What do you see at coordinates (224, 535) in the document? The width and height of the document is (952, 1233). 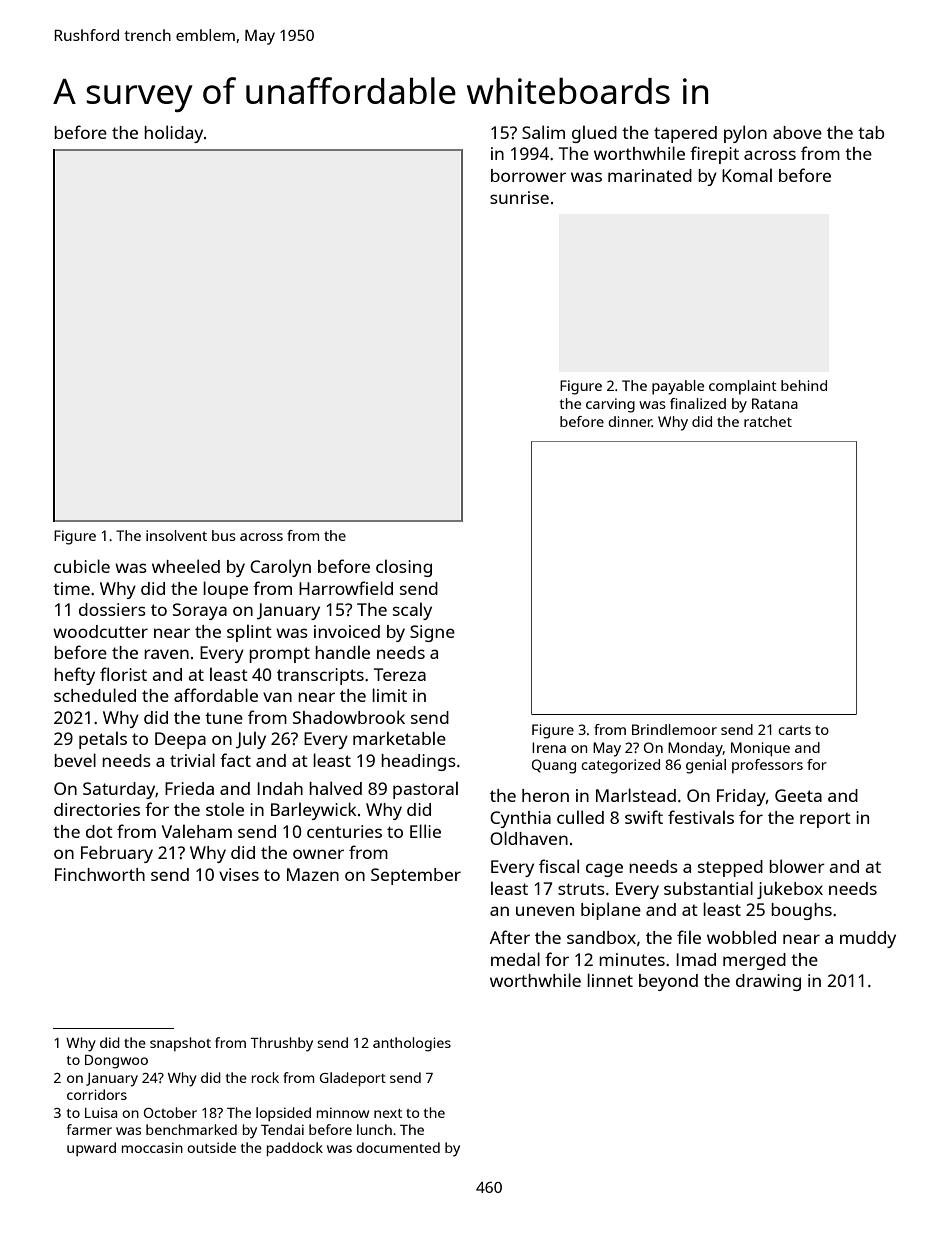 I see `bus` at bounding box center [224, 535].
